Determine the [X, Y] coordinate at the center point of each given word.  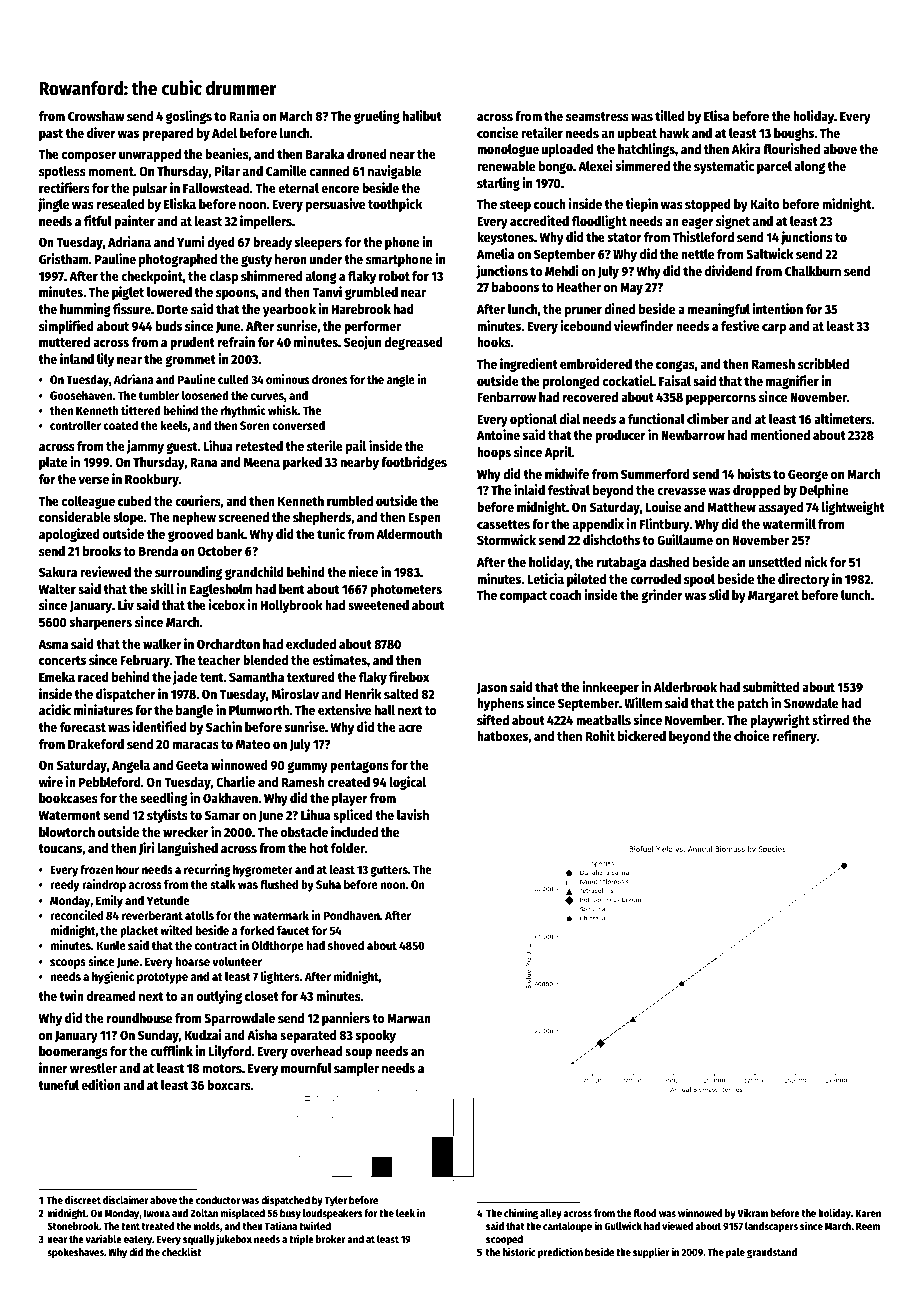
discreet [83, 1199]
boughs [794, 134]
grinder [661, 596]
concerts [62, 660]
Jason [492, 688]
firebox [409, 676]
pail [356, 447]
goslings [189, 117]
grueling [377, 117]
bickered [642, 735]
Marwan [409, 1018]
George [808, 475]
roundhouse [139, 1018]
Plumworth [259, 710]
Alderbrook [685, 687]
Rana [203, 462]
